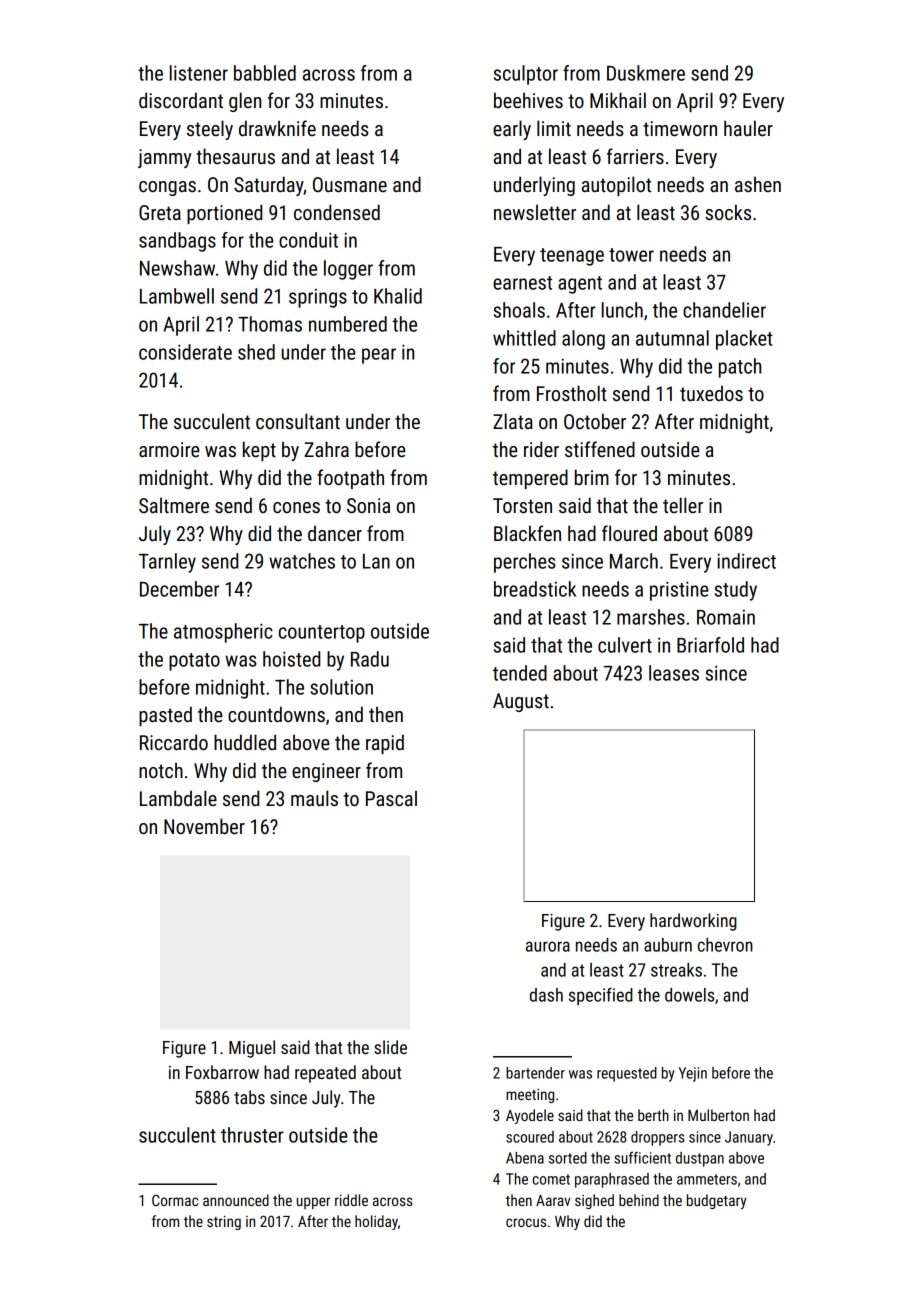 Image resolution: width=924 pixels, height=1311 pixels. Describe the element at coordinates (185, 352) in the screenshot. I see `considerate` at that location.
